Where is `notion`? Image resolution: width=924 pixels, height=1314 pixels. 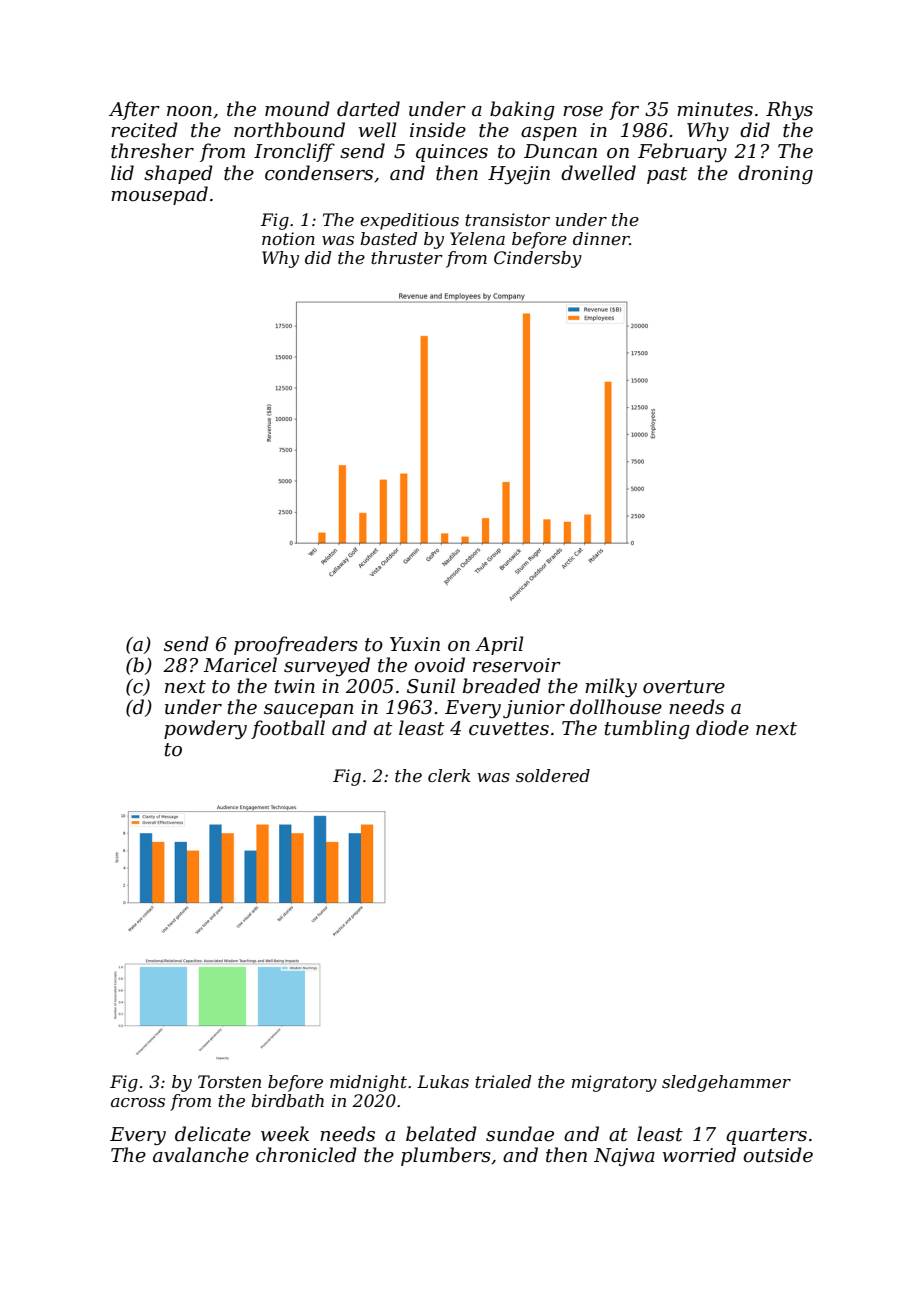
notion is located at coordinates (288, 238).
